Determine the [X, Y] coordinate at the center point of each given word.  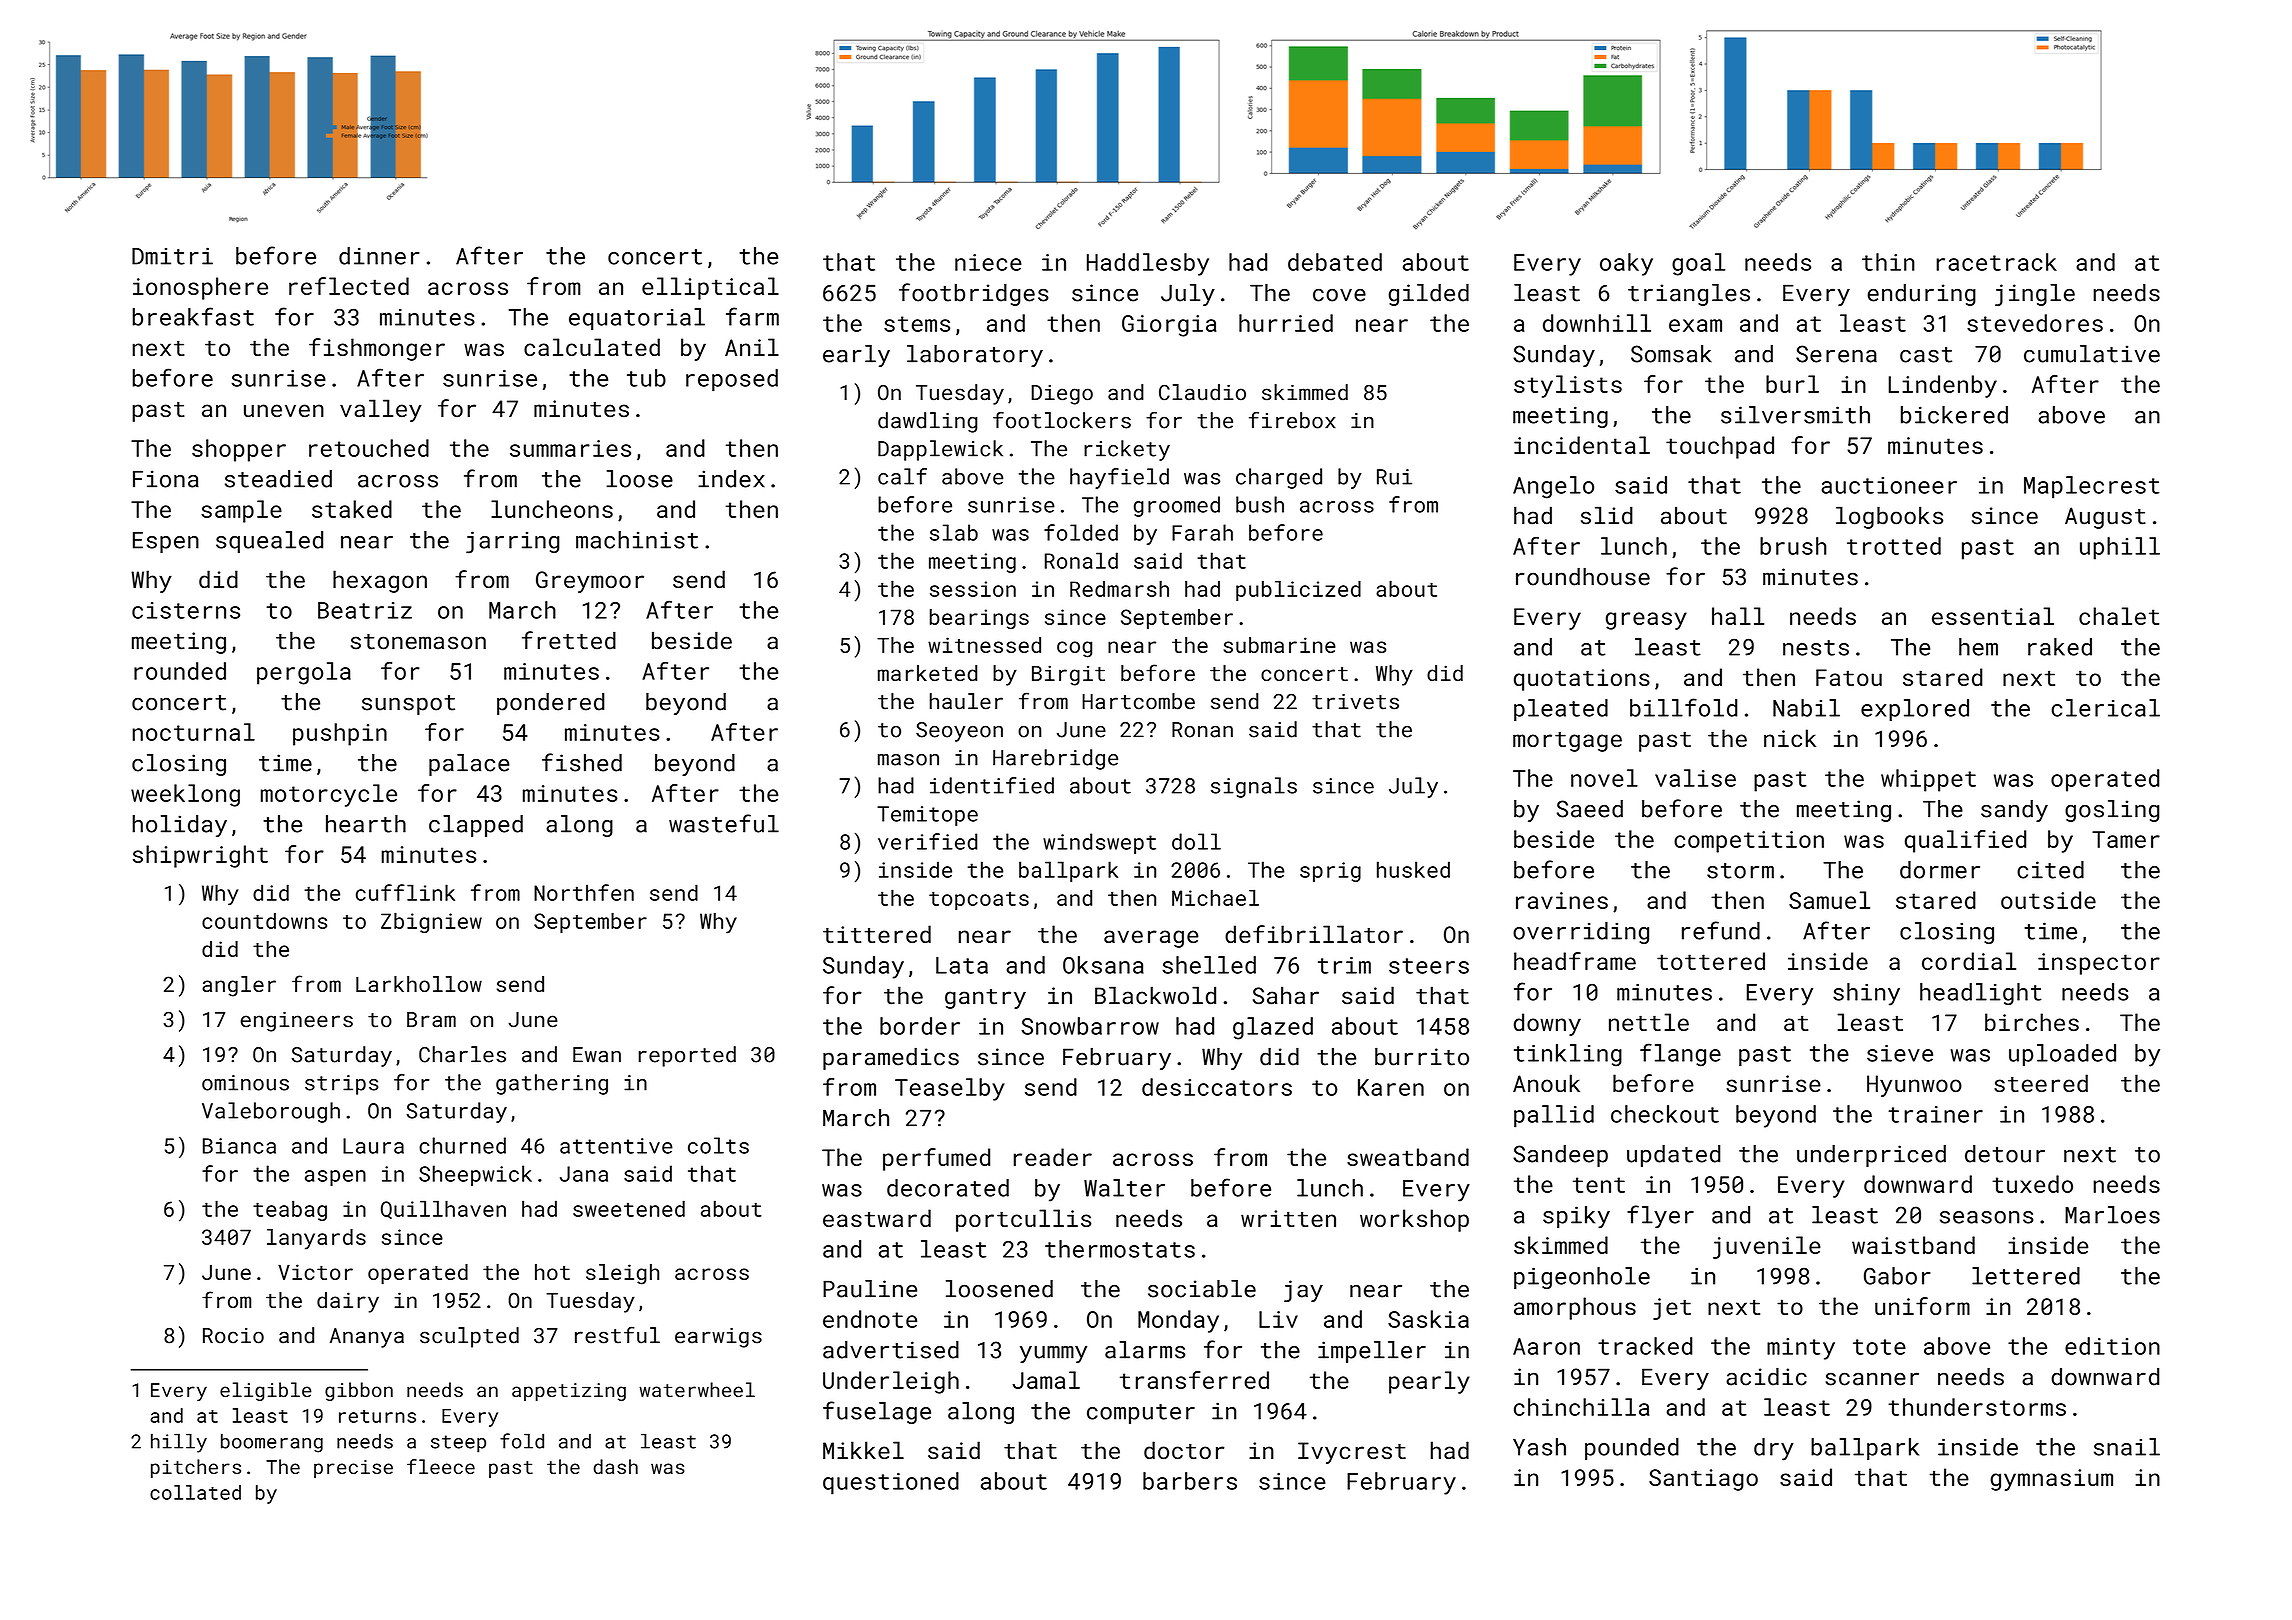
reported [687, 1056]
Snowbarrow [1090, 1026]
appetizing [569, 1392]
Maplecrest [2092, 487]
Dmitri [172, 256]
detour [2005, 1154]
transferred [1194, 1380]
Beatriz [365, 610]
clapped [476, 826]
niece [988, 262]
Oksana [1103, 965]
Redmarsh [1119, 588]
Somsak [1671, 354]
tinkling [1568, 1055]
